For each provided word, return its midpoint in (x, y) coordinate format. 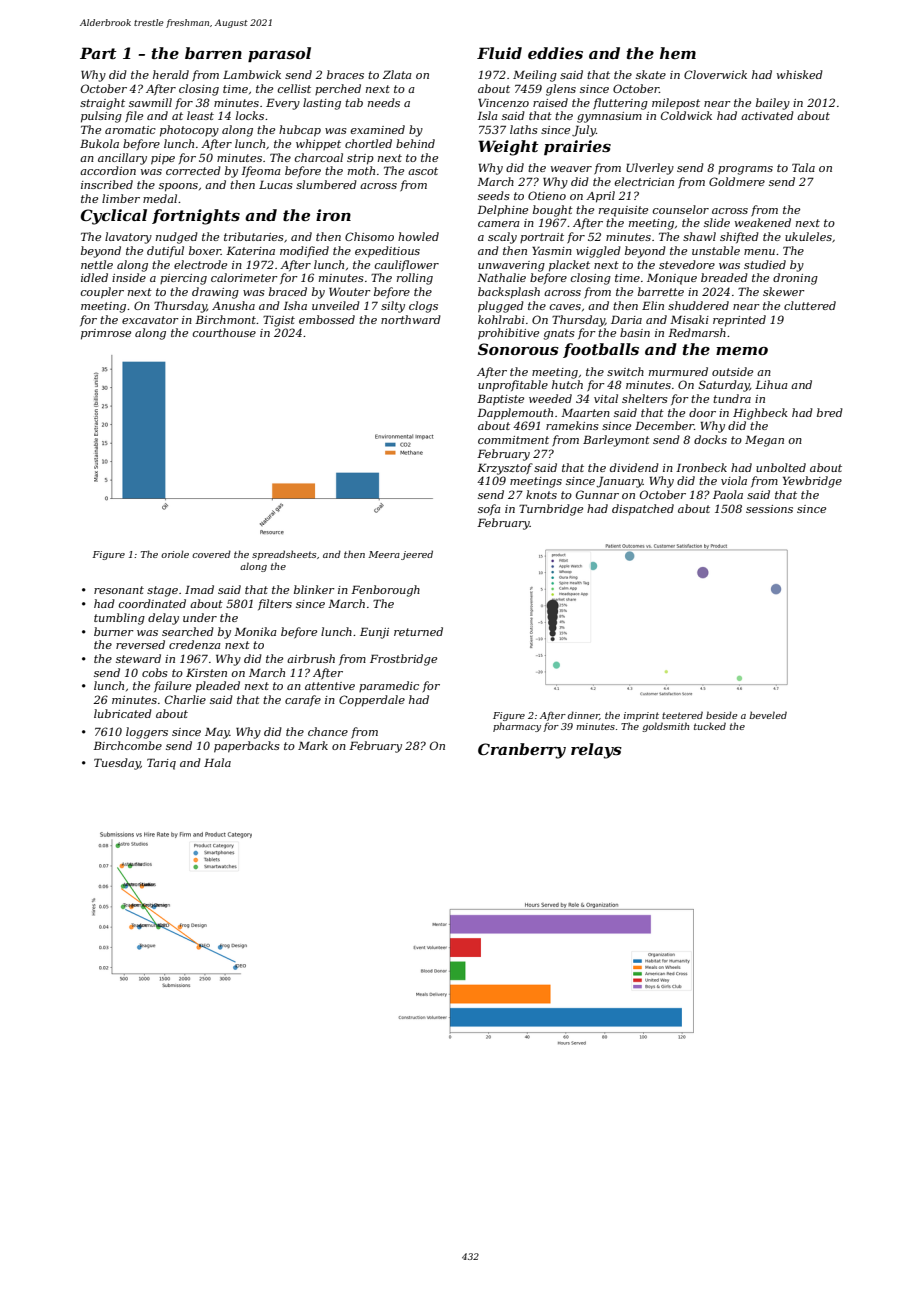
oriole (175, 554)
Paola (728, 494)
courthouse (224, 332)
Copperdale (372, 701)
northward (411, 319)
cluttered (810, 305)
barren (213, 53)
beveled (768, 715)
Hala (217, 762)
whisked (800, 74)
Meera (384, 554)
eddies (555, 53)
